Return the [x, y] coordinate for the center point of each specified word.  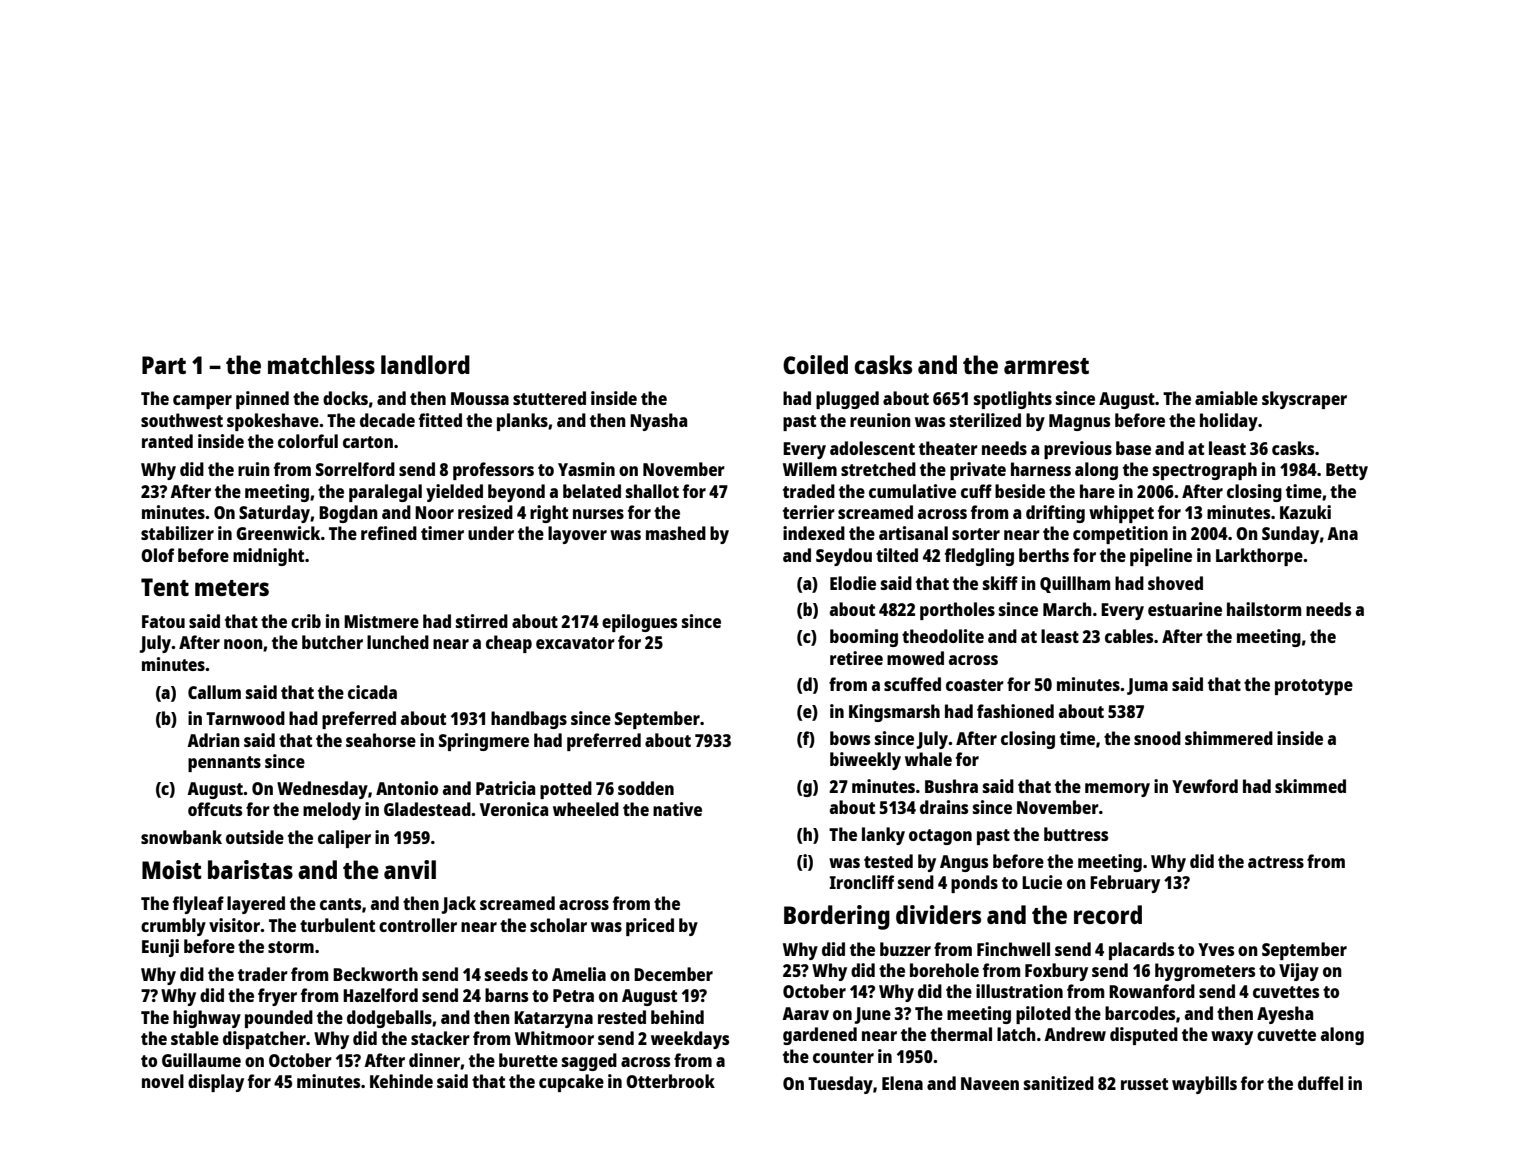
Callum [214, 692]
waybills [1204, 1085]
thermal [961, 1034]
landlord [425, 364]
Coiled [815, 364]
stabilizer [177, 533]
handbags [529, 720]
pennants [224, 764]
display [216, 1083]
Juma [1147, 686]
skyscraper [1304, 400]
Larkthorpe [1259, 557]
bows [850, 738]
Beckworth [375, 974]
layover [577, 535]
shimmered [1229, 738]
